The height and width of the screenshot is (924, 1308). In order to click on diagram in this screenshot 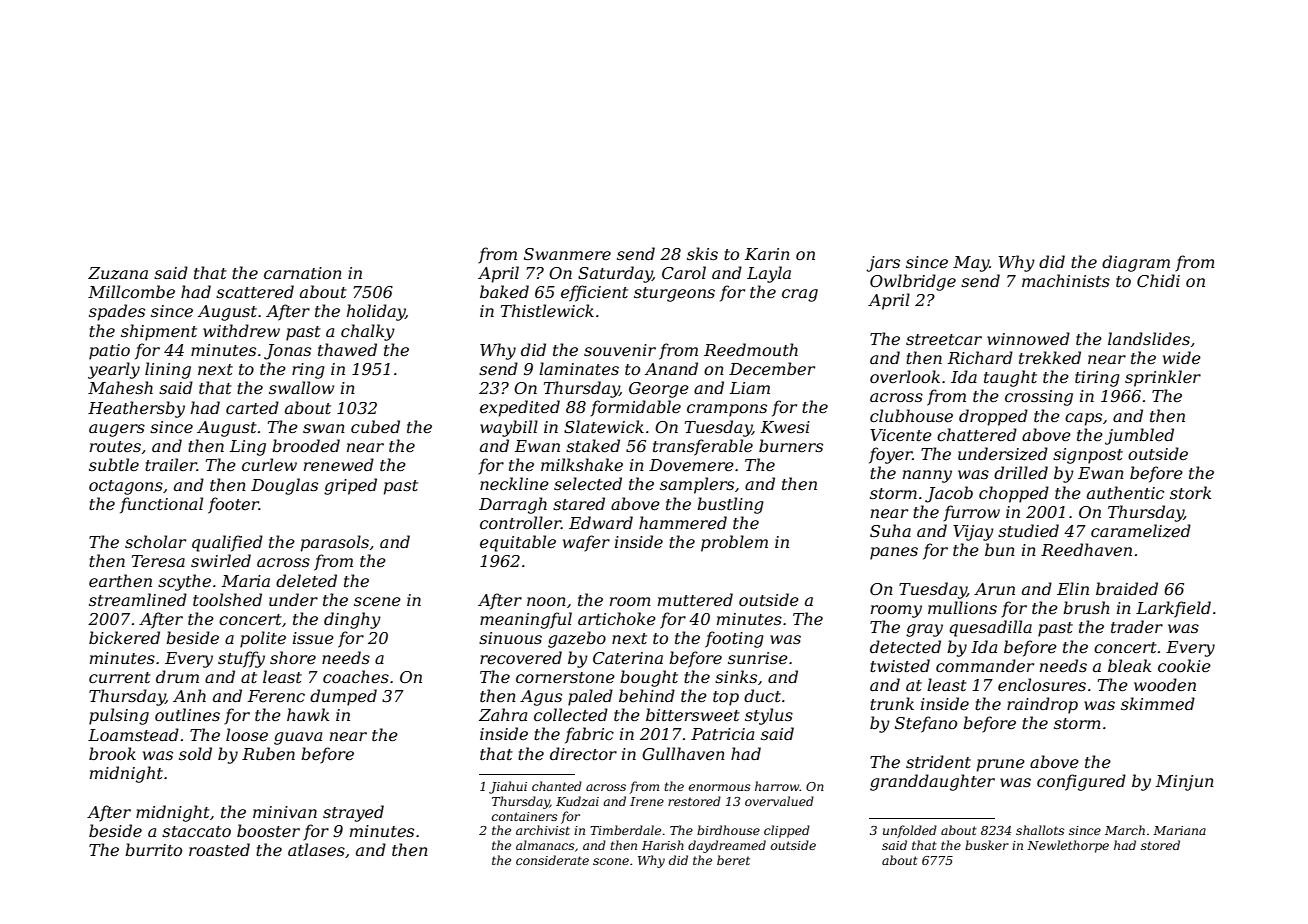, I will do `click(1136, 263)`.
